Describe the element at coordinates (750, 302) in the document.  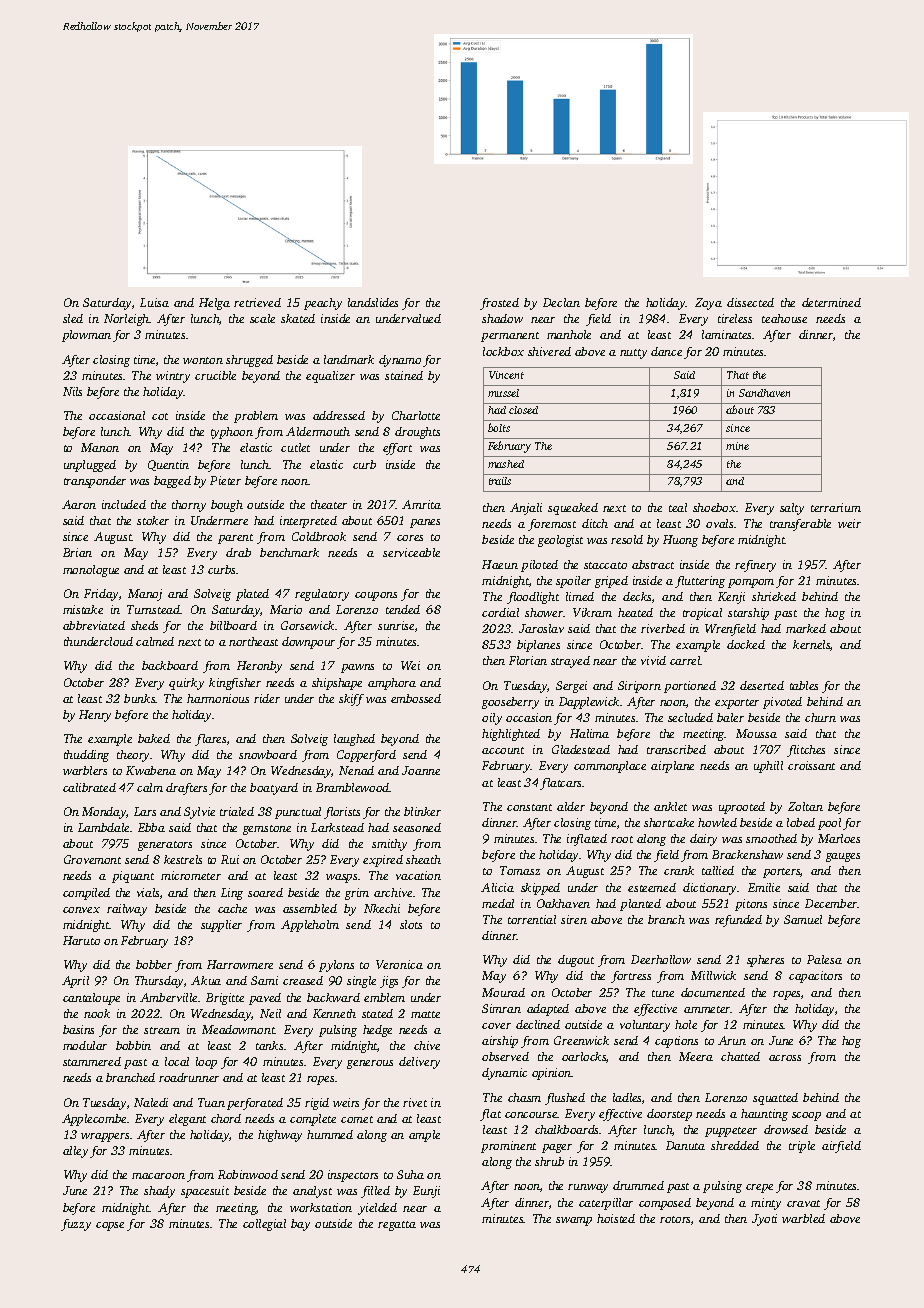
I see `dissected` at that location.
